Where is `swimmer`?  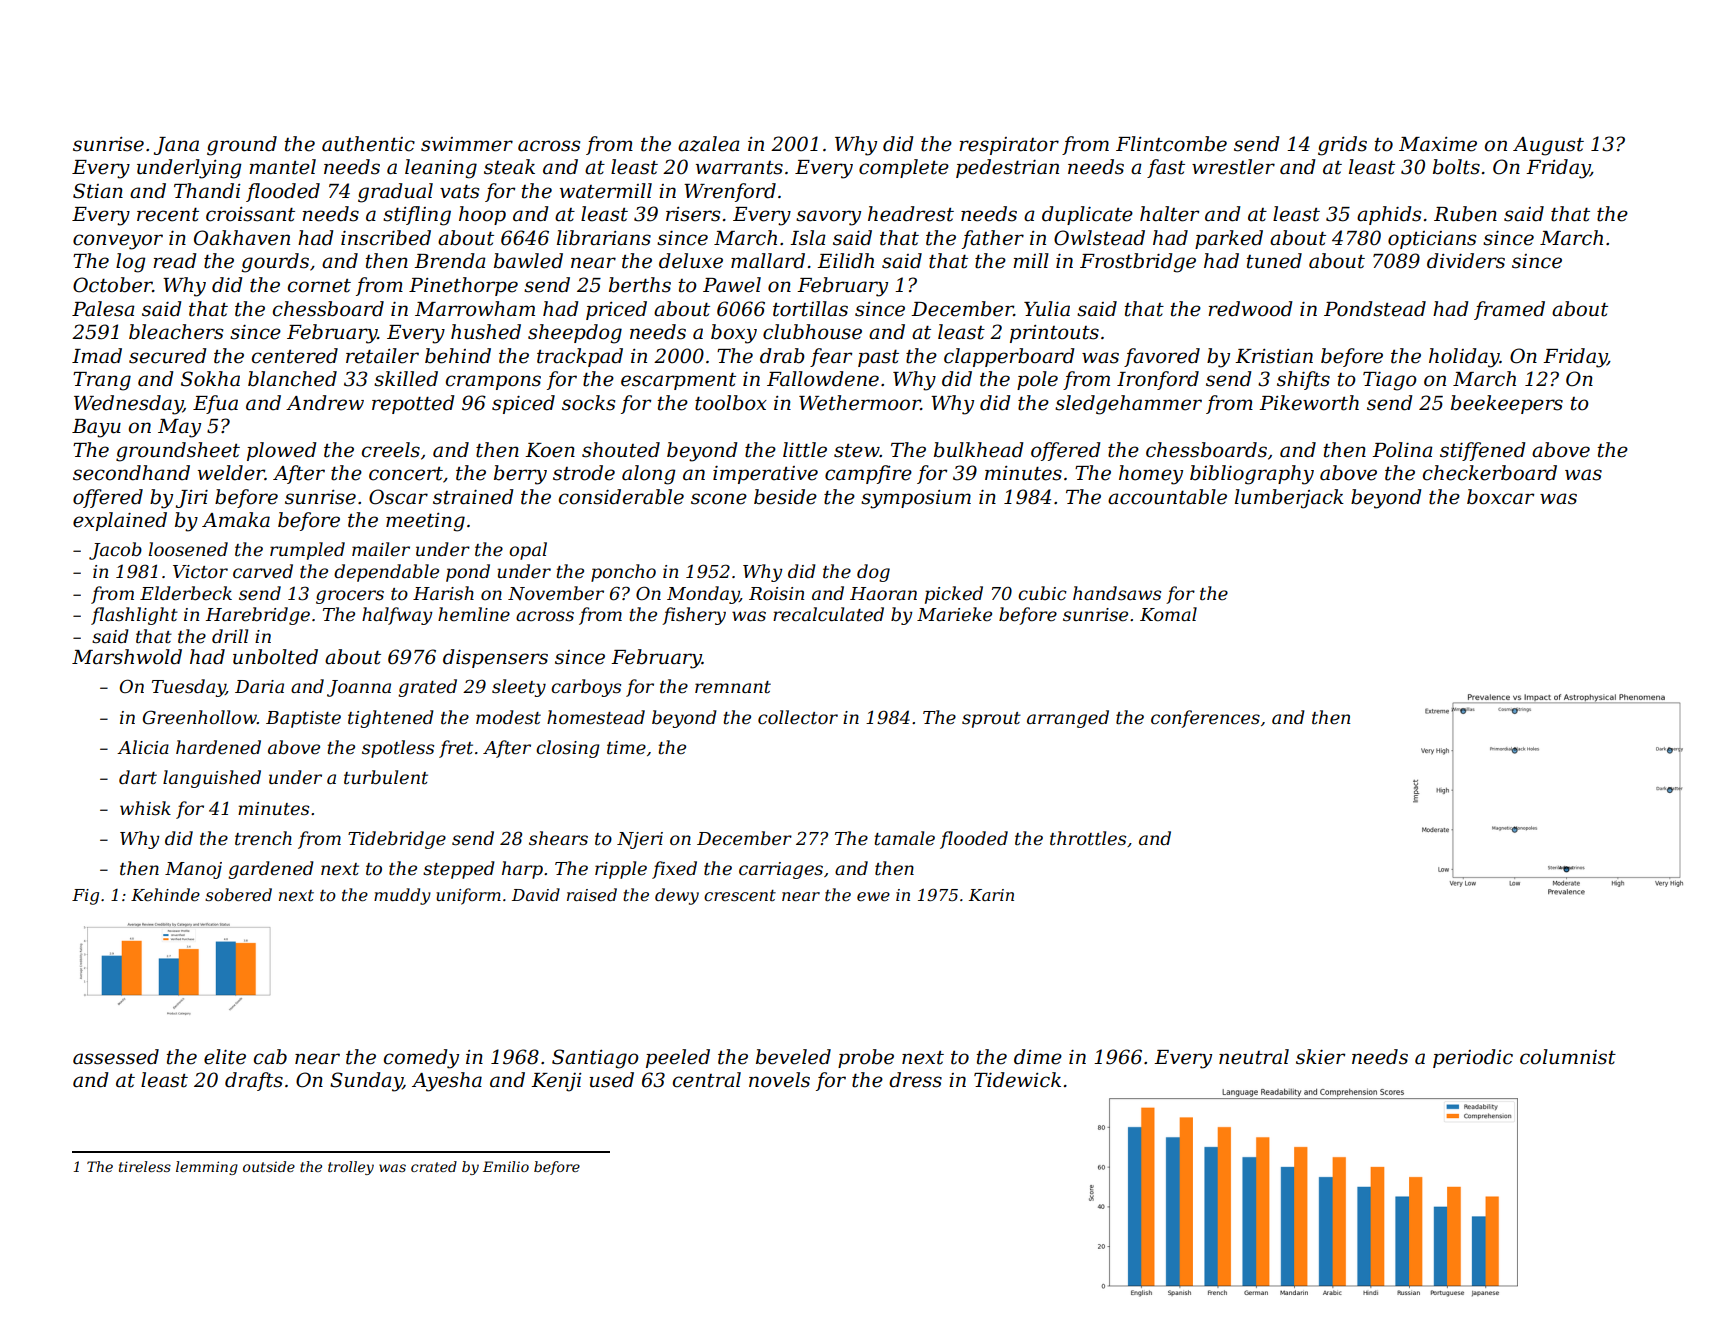 swimmer is located at coordinates (467, 144).
